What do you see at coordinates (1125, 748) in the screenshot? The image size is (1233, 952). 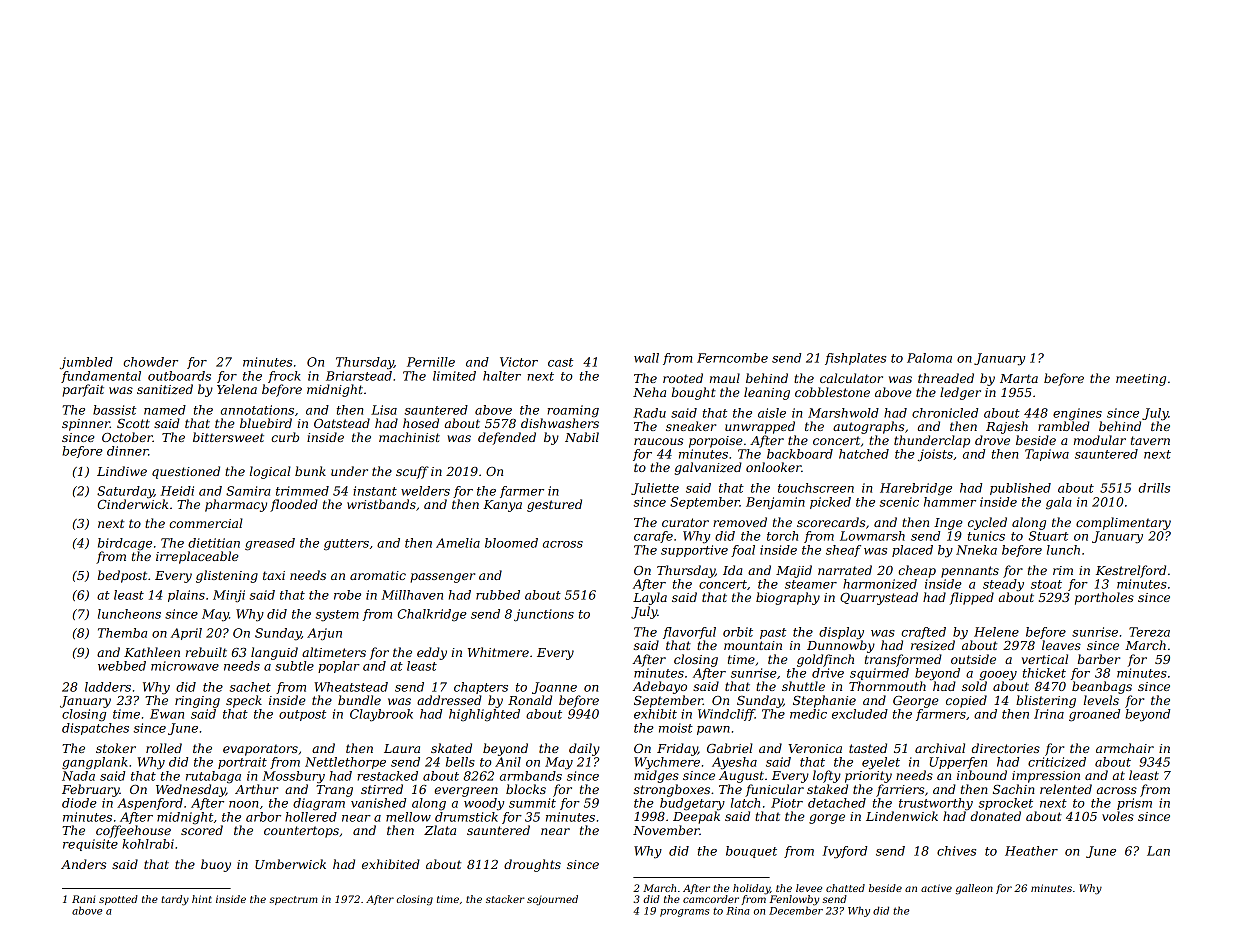 I see `armchair` at bounding box center [1125, 748].
